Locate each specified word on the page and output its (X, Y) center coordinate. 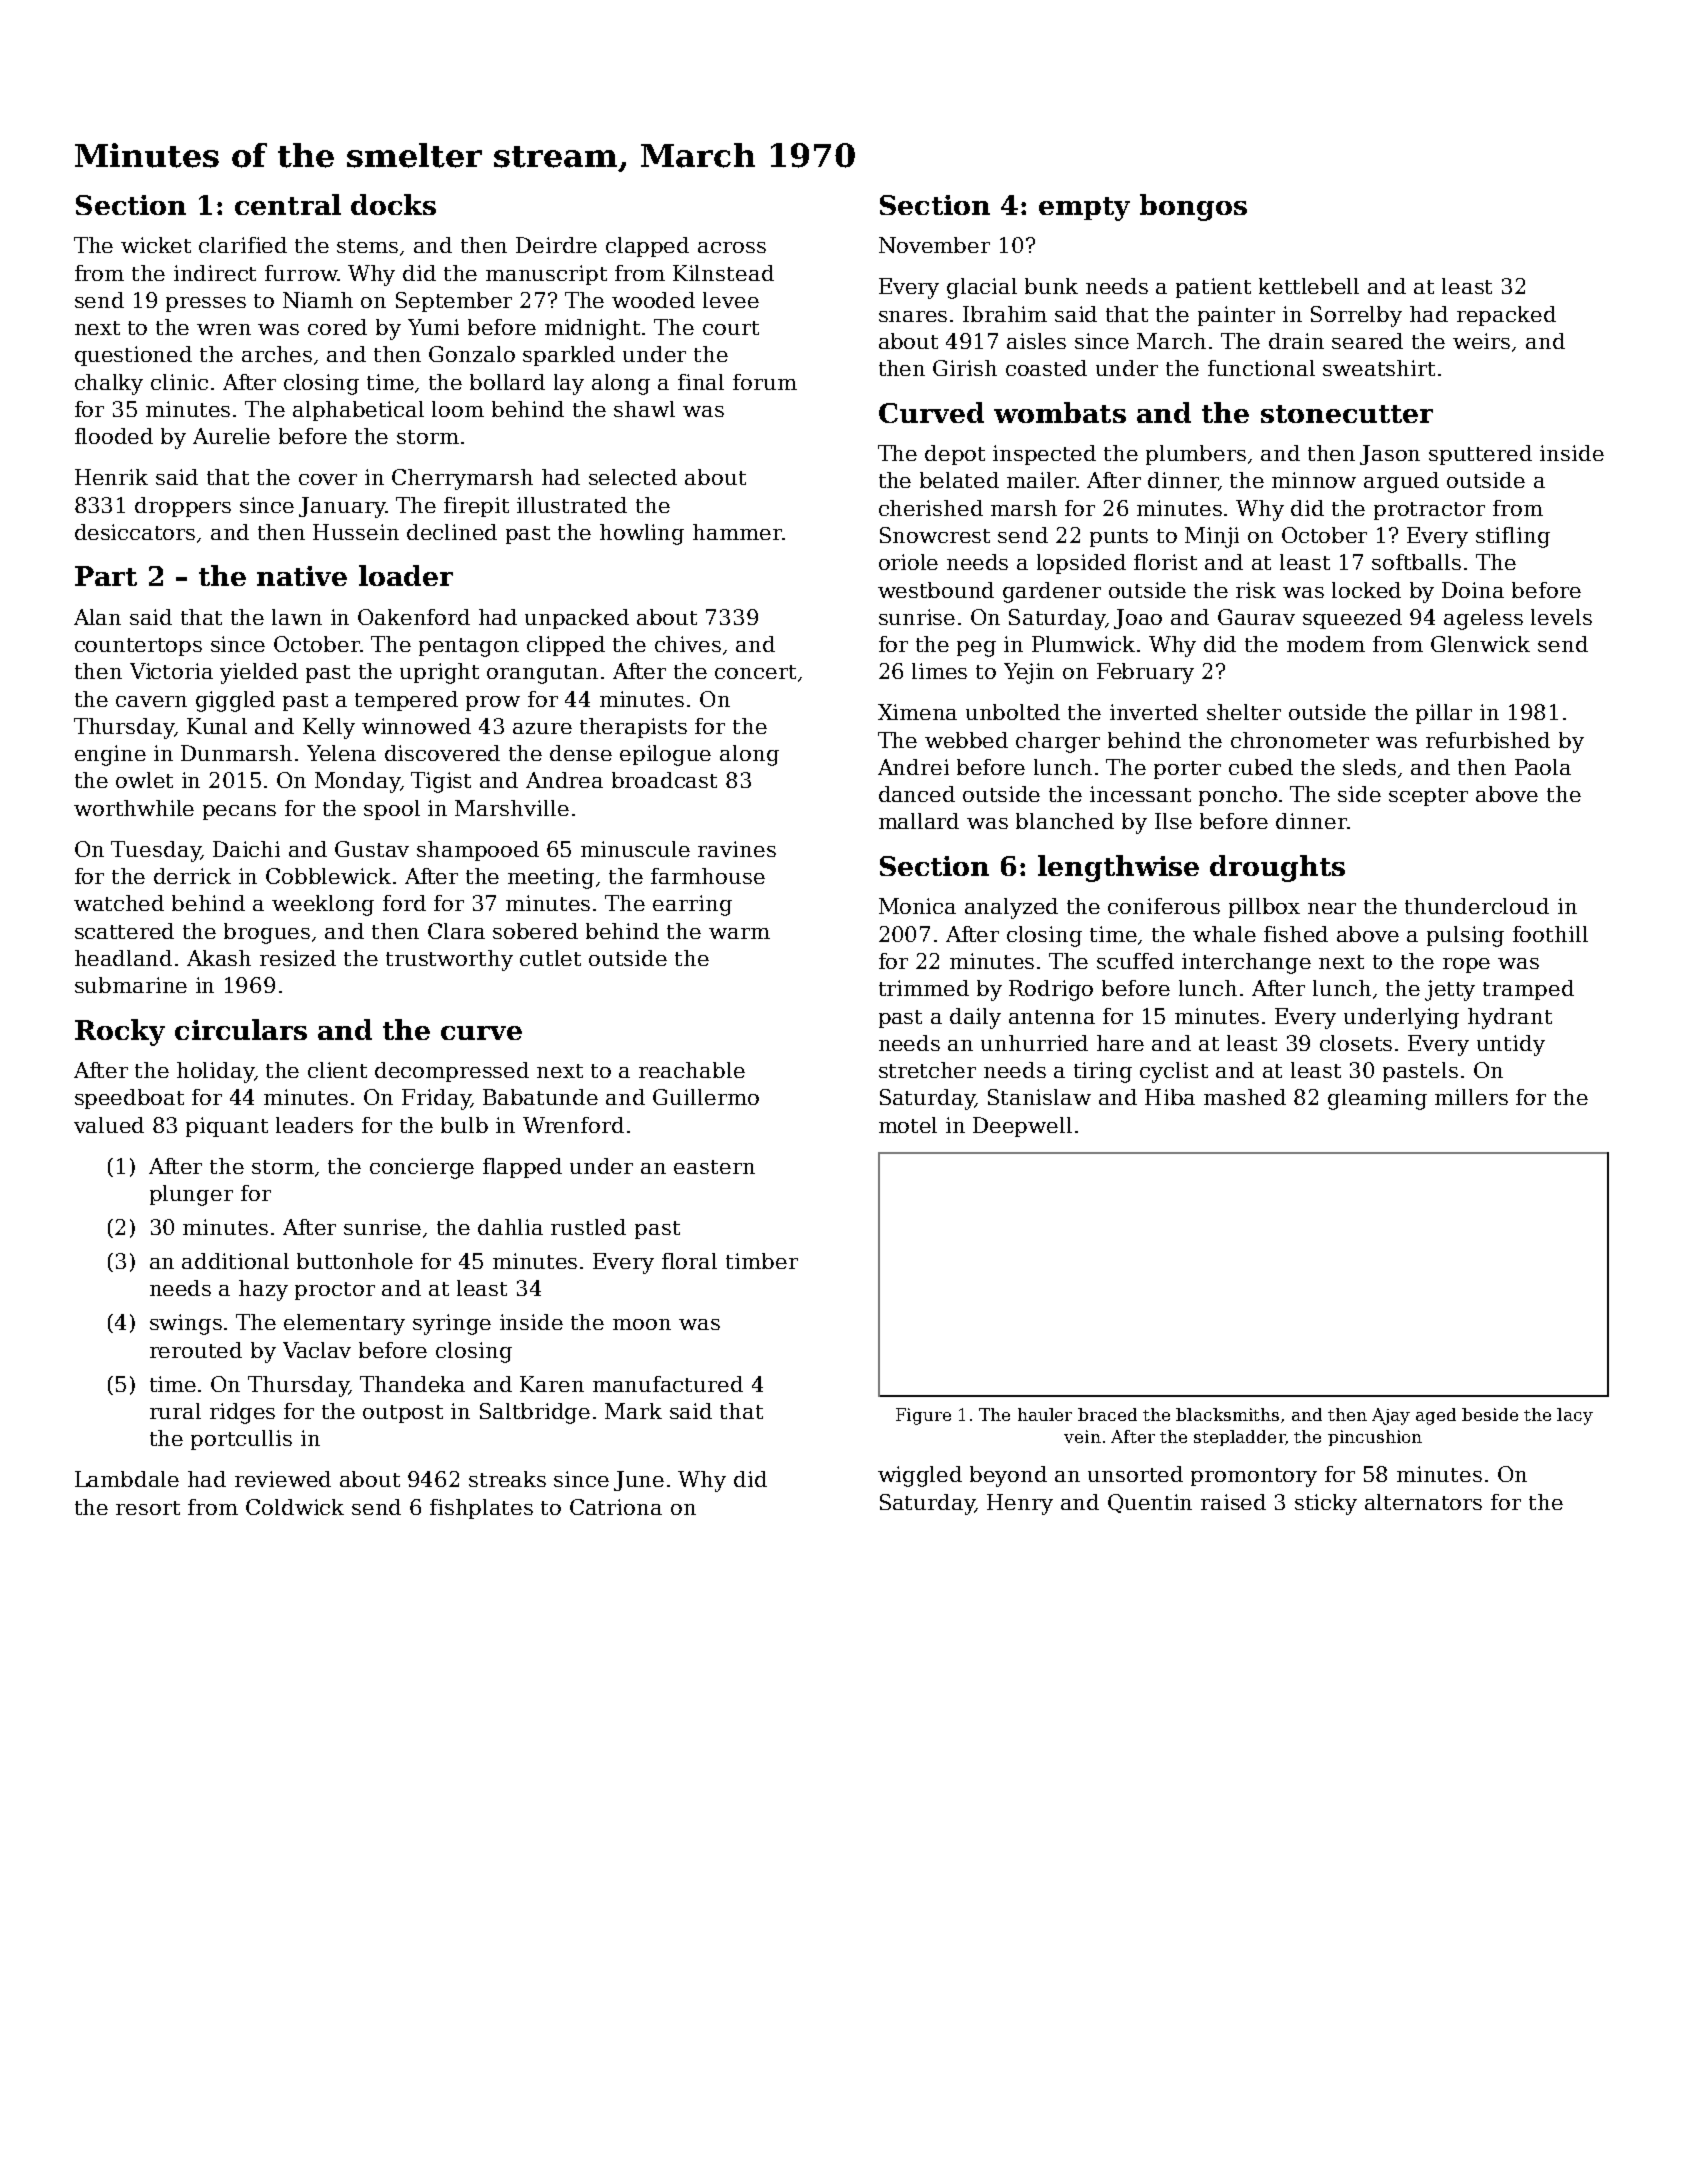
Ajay (1391, 1416)
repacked (1506, 316)
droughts (1277, 868)
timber (762, 1261)
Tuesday (156, 851)
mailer (1041, 480)
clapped (647, 247)
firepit (476, 507)
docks (393, 204)
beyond (1008, 1476)
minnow (1314, 480)
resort (148, 1508)
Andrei (913, 767)
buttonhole (355, 1261)
